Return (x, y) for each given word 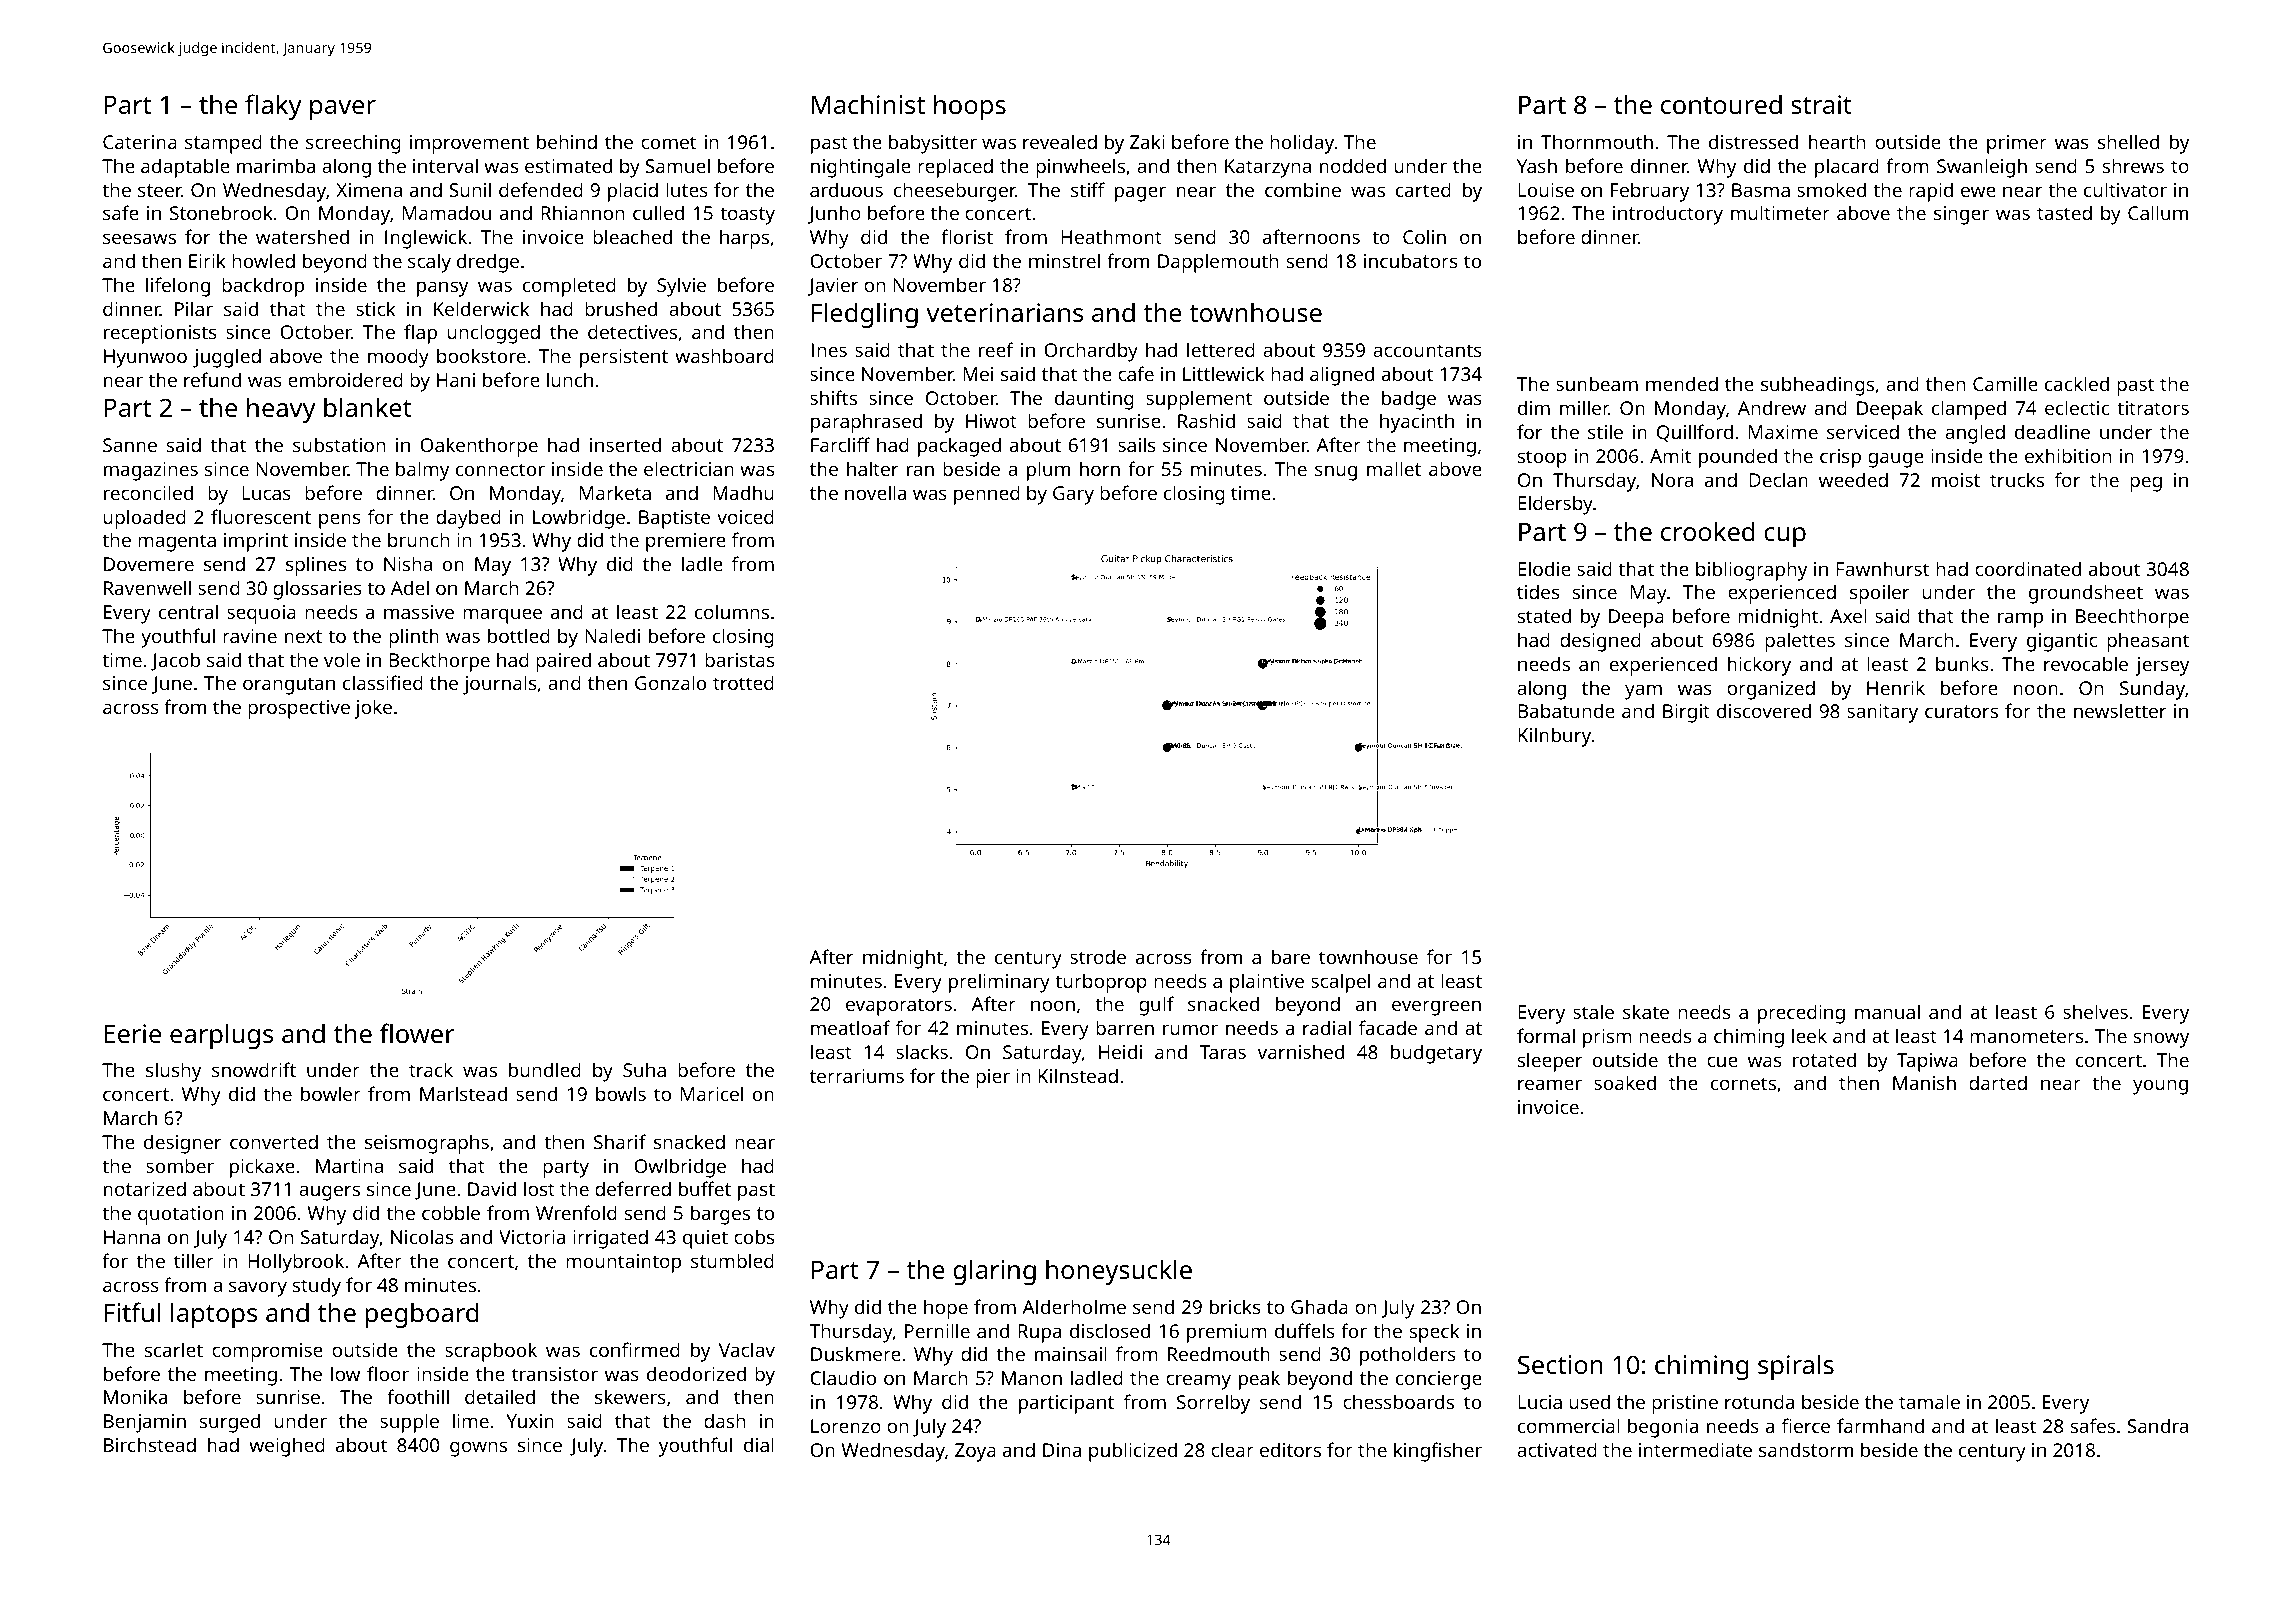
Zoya (975, 1452)
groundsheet (2086, 594)
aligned (1342, 376)
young (2160, 1087)
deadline (2052, 431)
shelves (2095, 1011)
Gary (1073, 495)
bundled (545, 1069)
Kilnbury (1554, 737)
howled (263, 260)
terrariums (857, 1076)
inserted (625, 444)
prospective (299, 709)
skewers (630, 1396)
